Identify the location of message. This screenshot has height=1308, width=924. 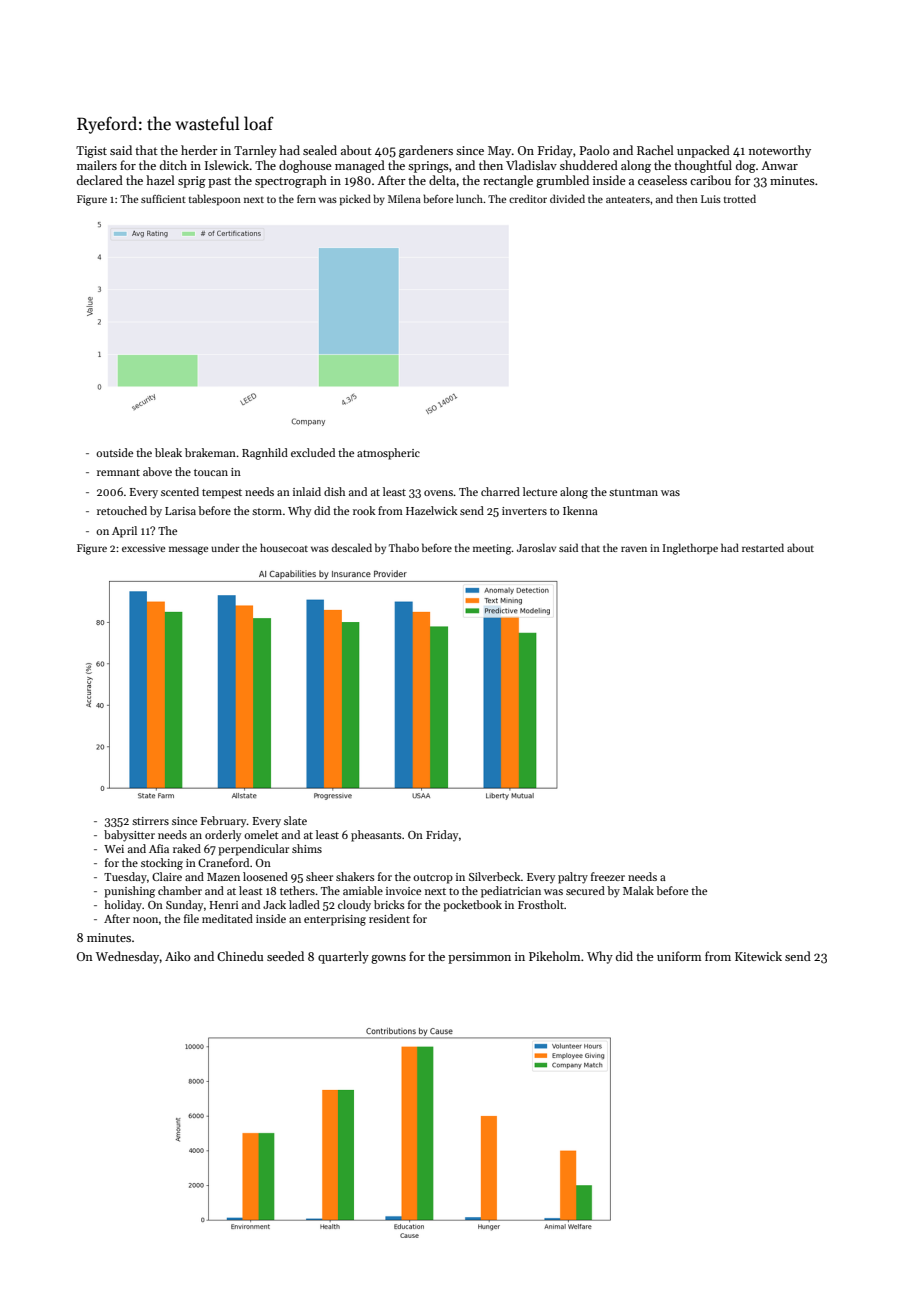
(188, 550).
